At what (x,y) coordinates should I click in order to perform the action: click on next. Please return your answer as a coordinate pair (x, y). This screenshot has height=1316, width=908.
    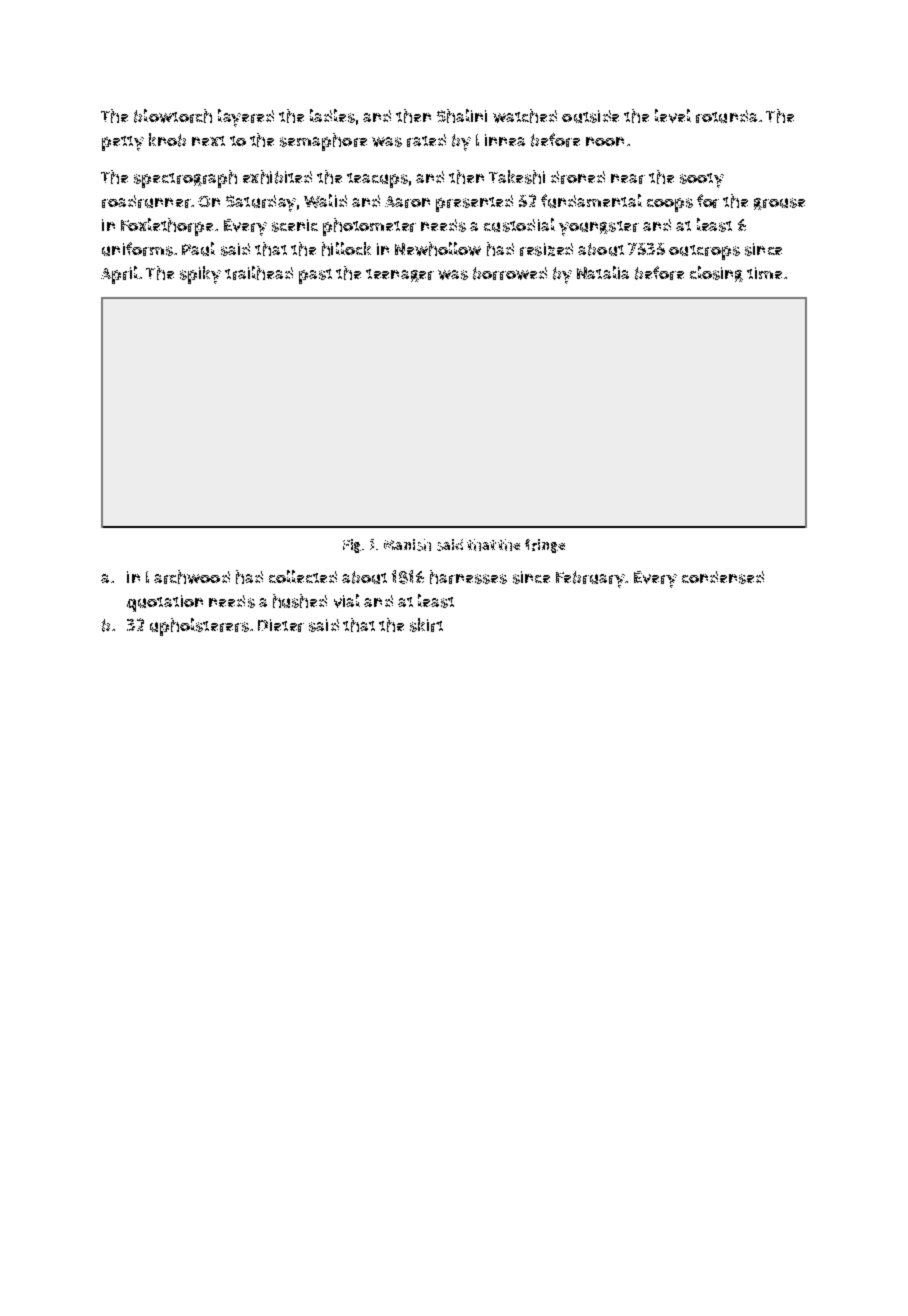
    Looking at the image, I should click on (208, 141).
